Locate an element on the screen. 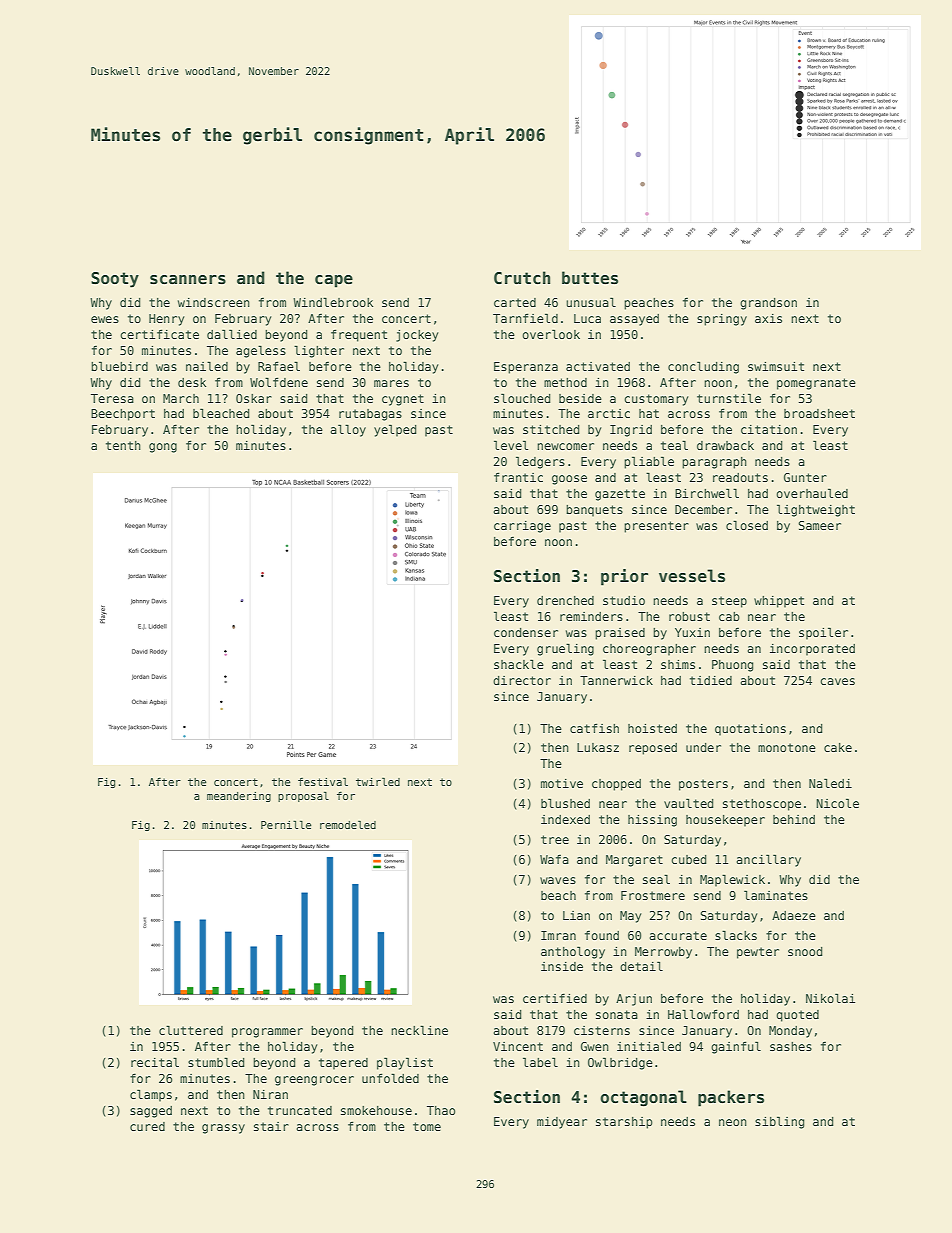  gainful is located at coordinates (736, 1047).
